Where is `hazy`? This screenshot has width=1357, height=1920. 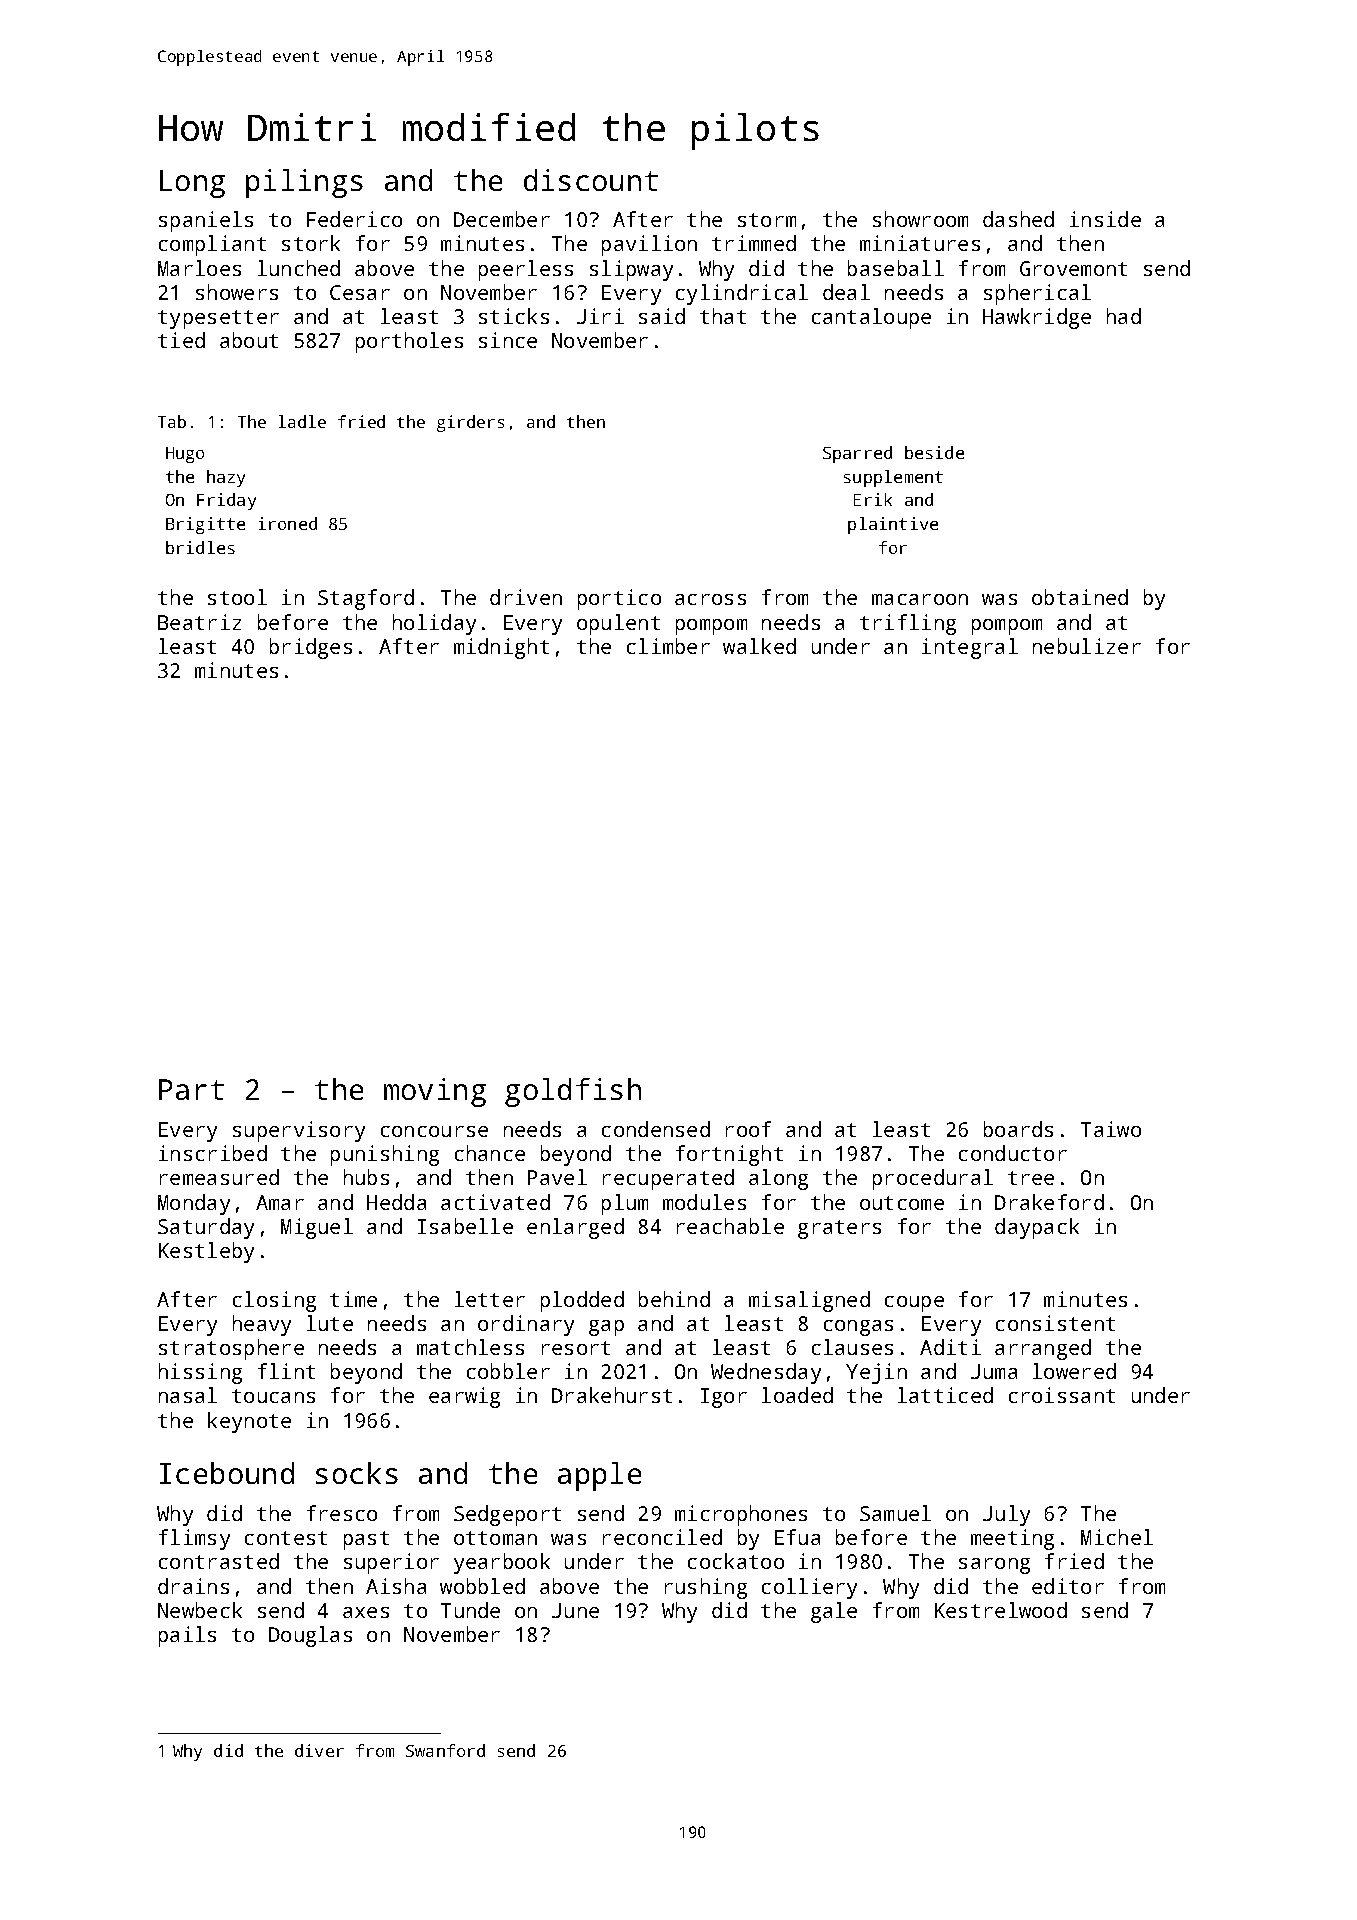 hazy is located at coordinates (226, 478).
